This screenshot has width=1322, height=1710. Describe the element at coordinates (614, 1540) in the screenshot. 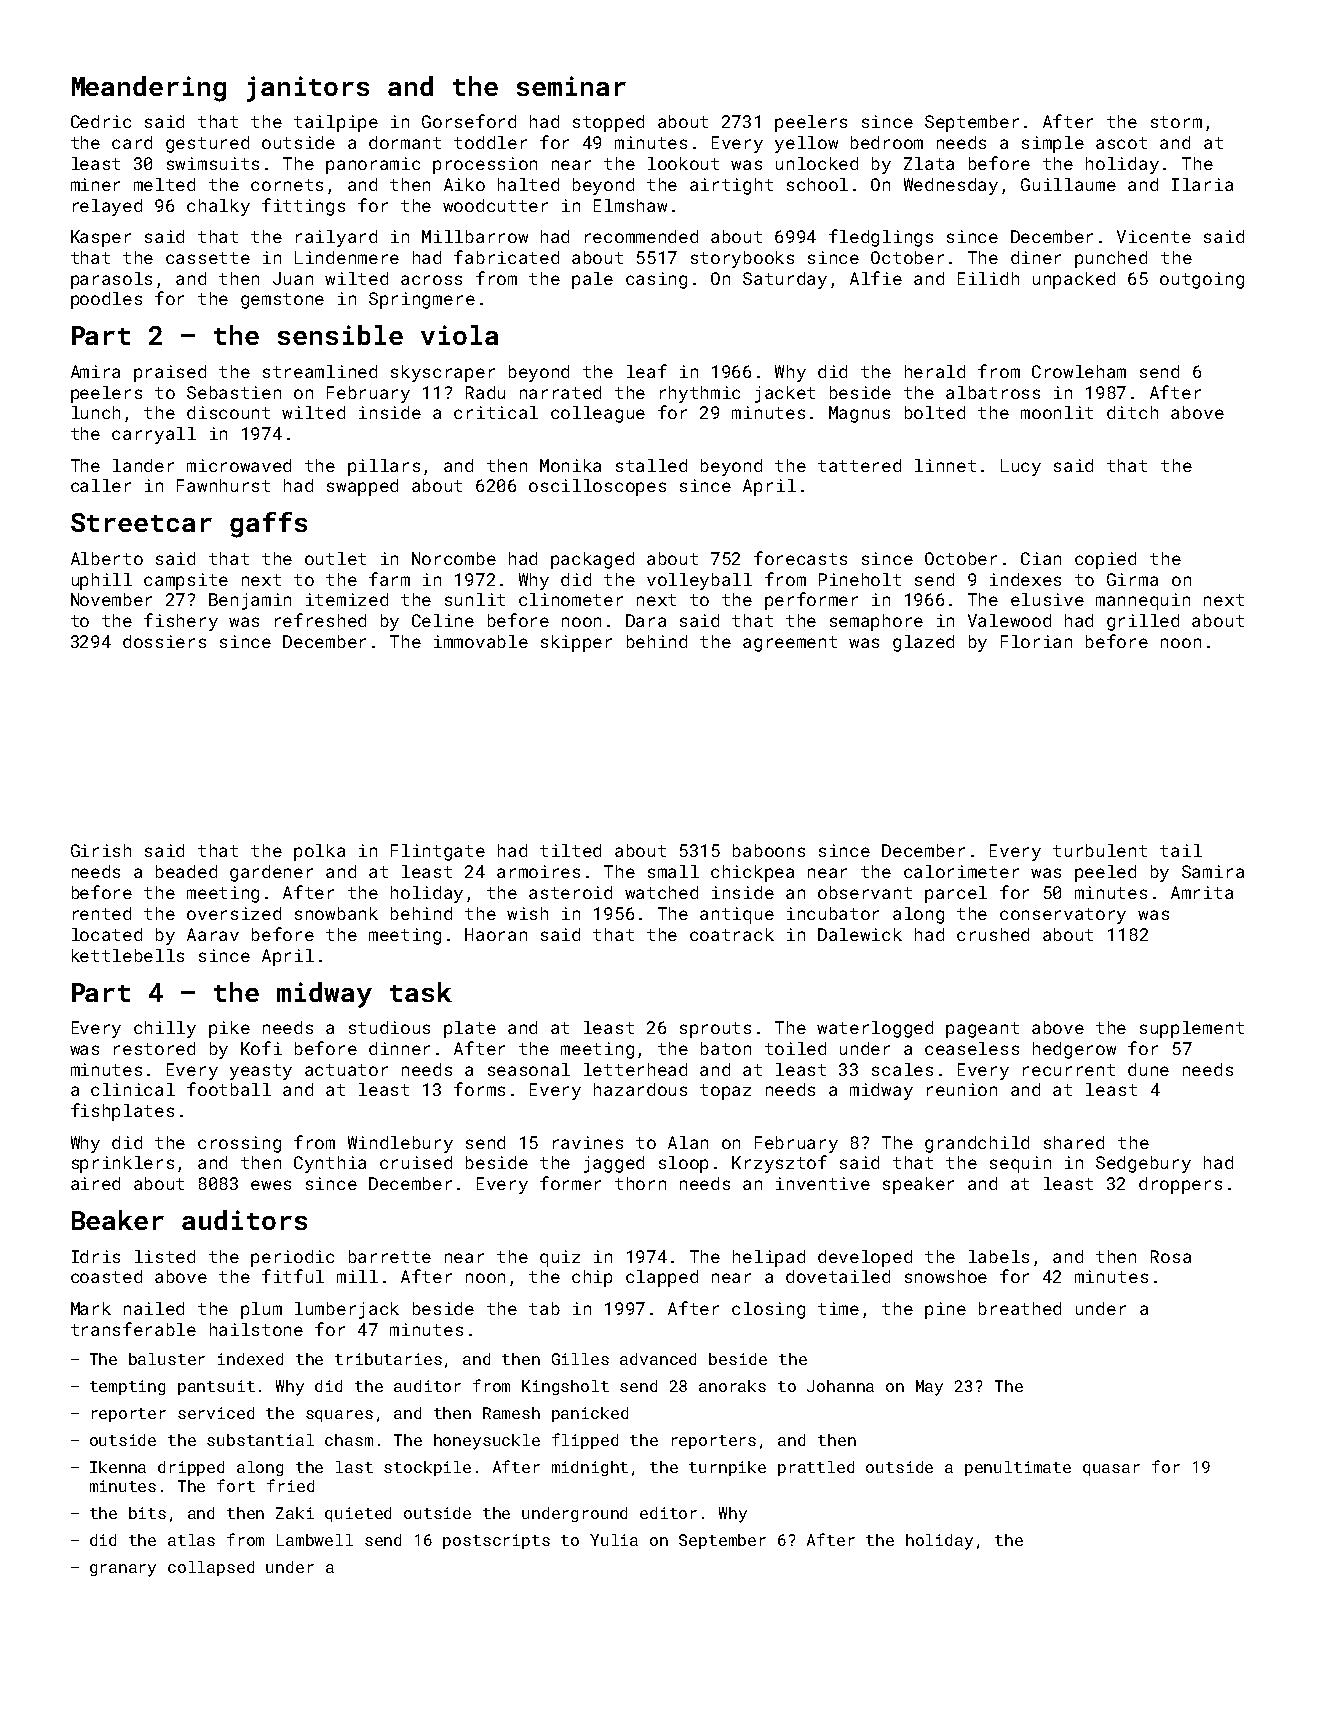

I see `Yulia` at that location.
